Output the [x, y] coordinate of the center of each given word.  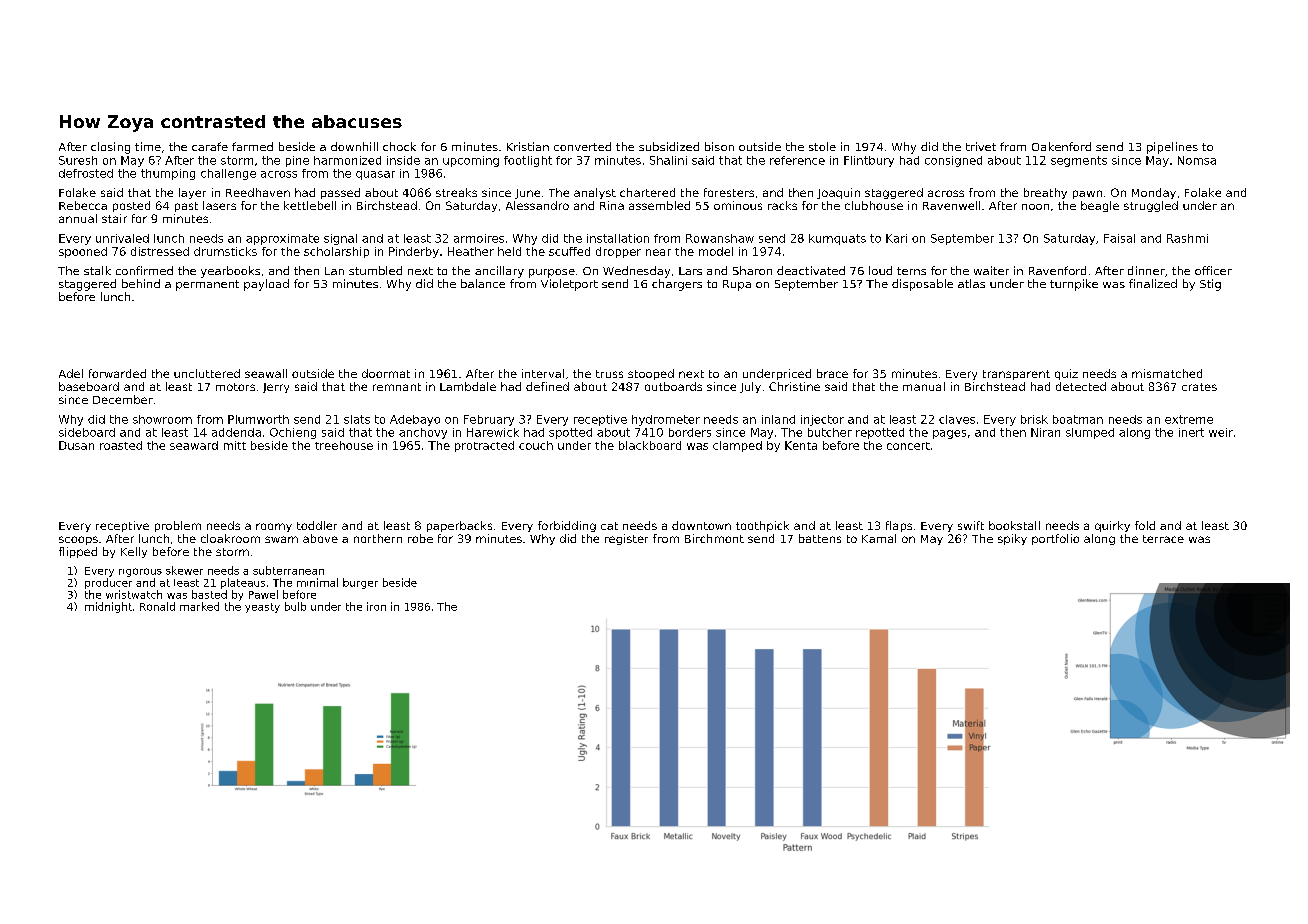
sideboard [87, 432]
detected [1081, 386]
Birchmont [714, 538]
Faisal [1119, 238]
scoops [78, 540]
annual [78, 218]
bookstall [1014, 525]
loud [880, 270]
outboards [673, 386]
